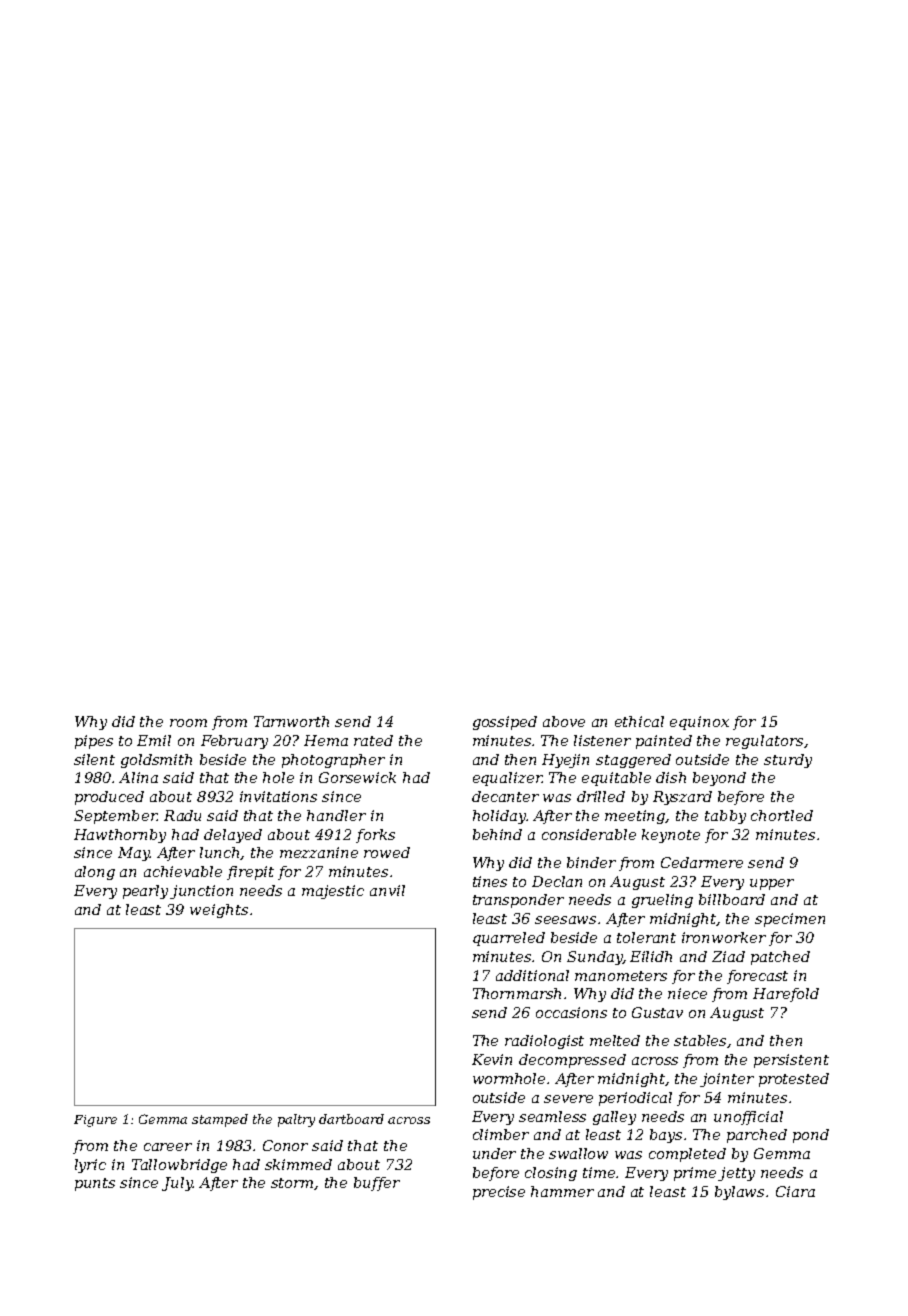 This document has width=908, height=1316. What do you see at coordinates (373, 740) in the document?
I see `rated` at bounding box center [373, 740].
